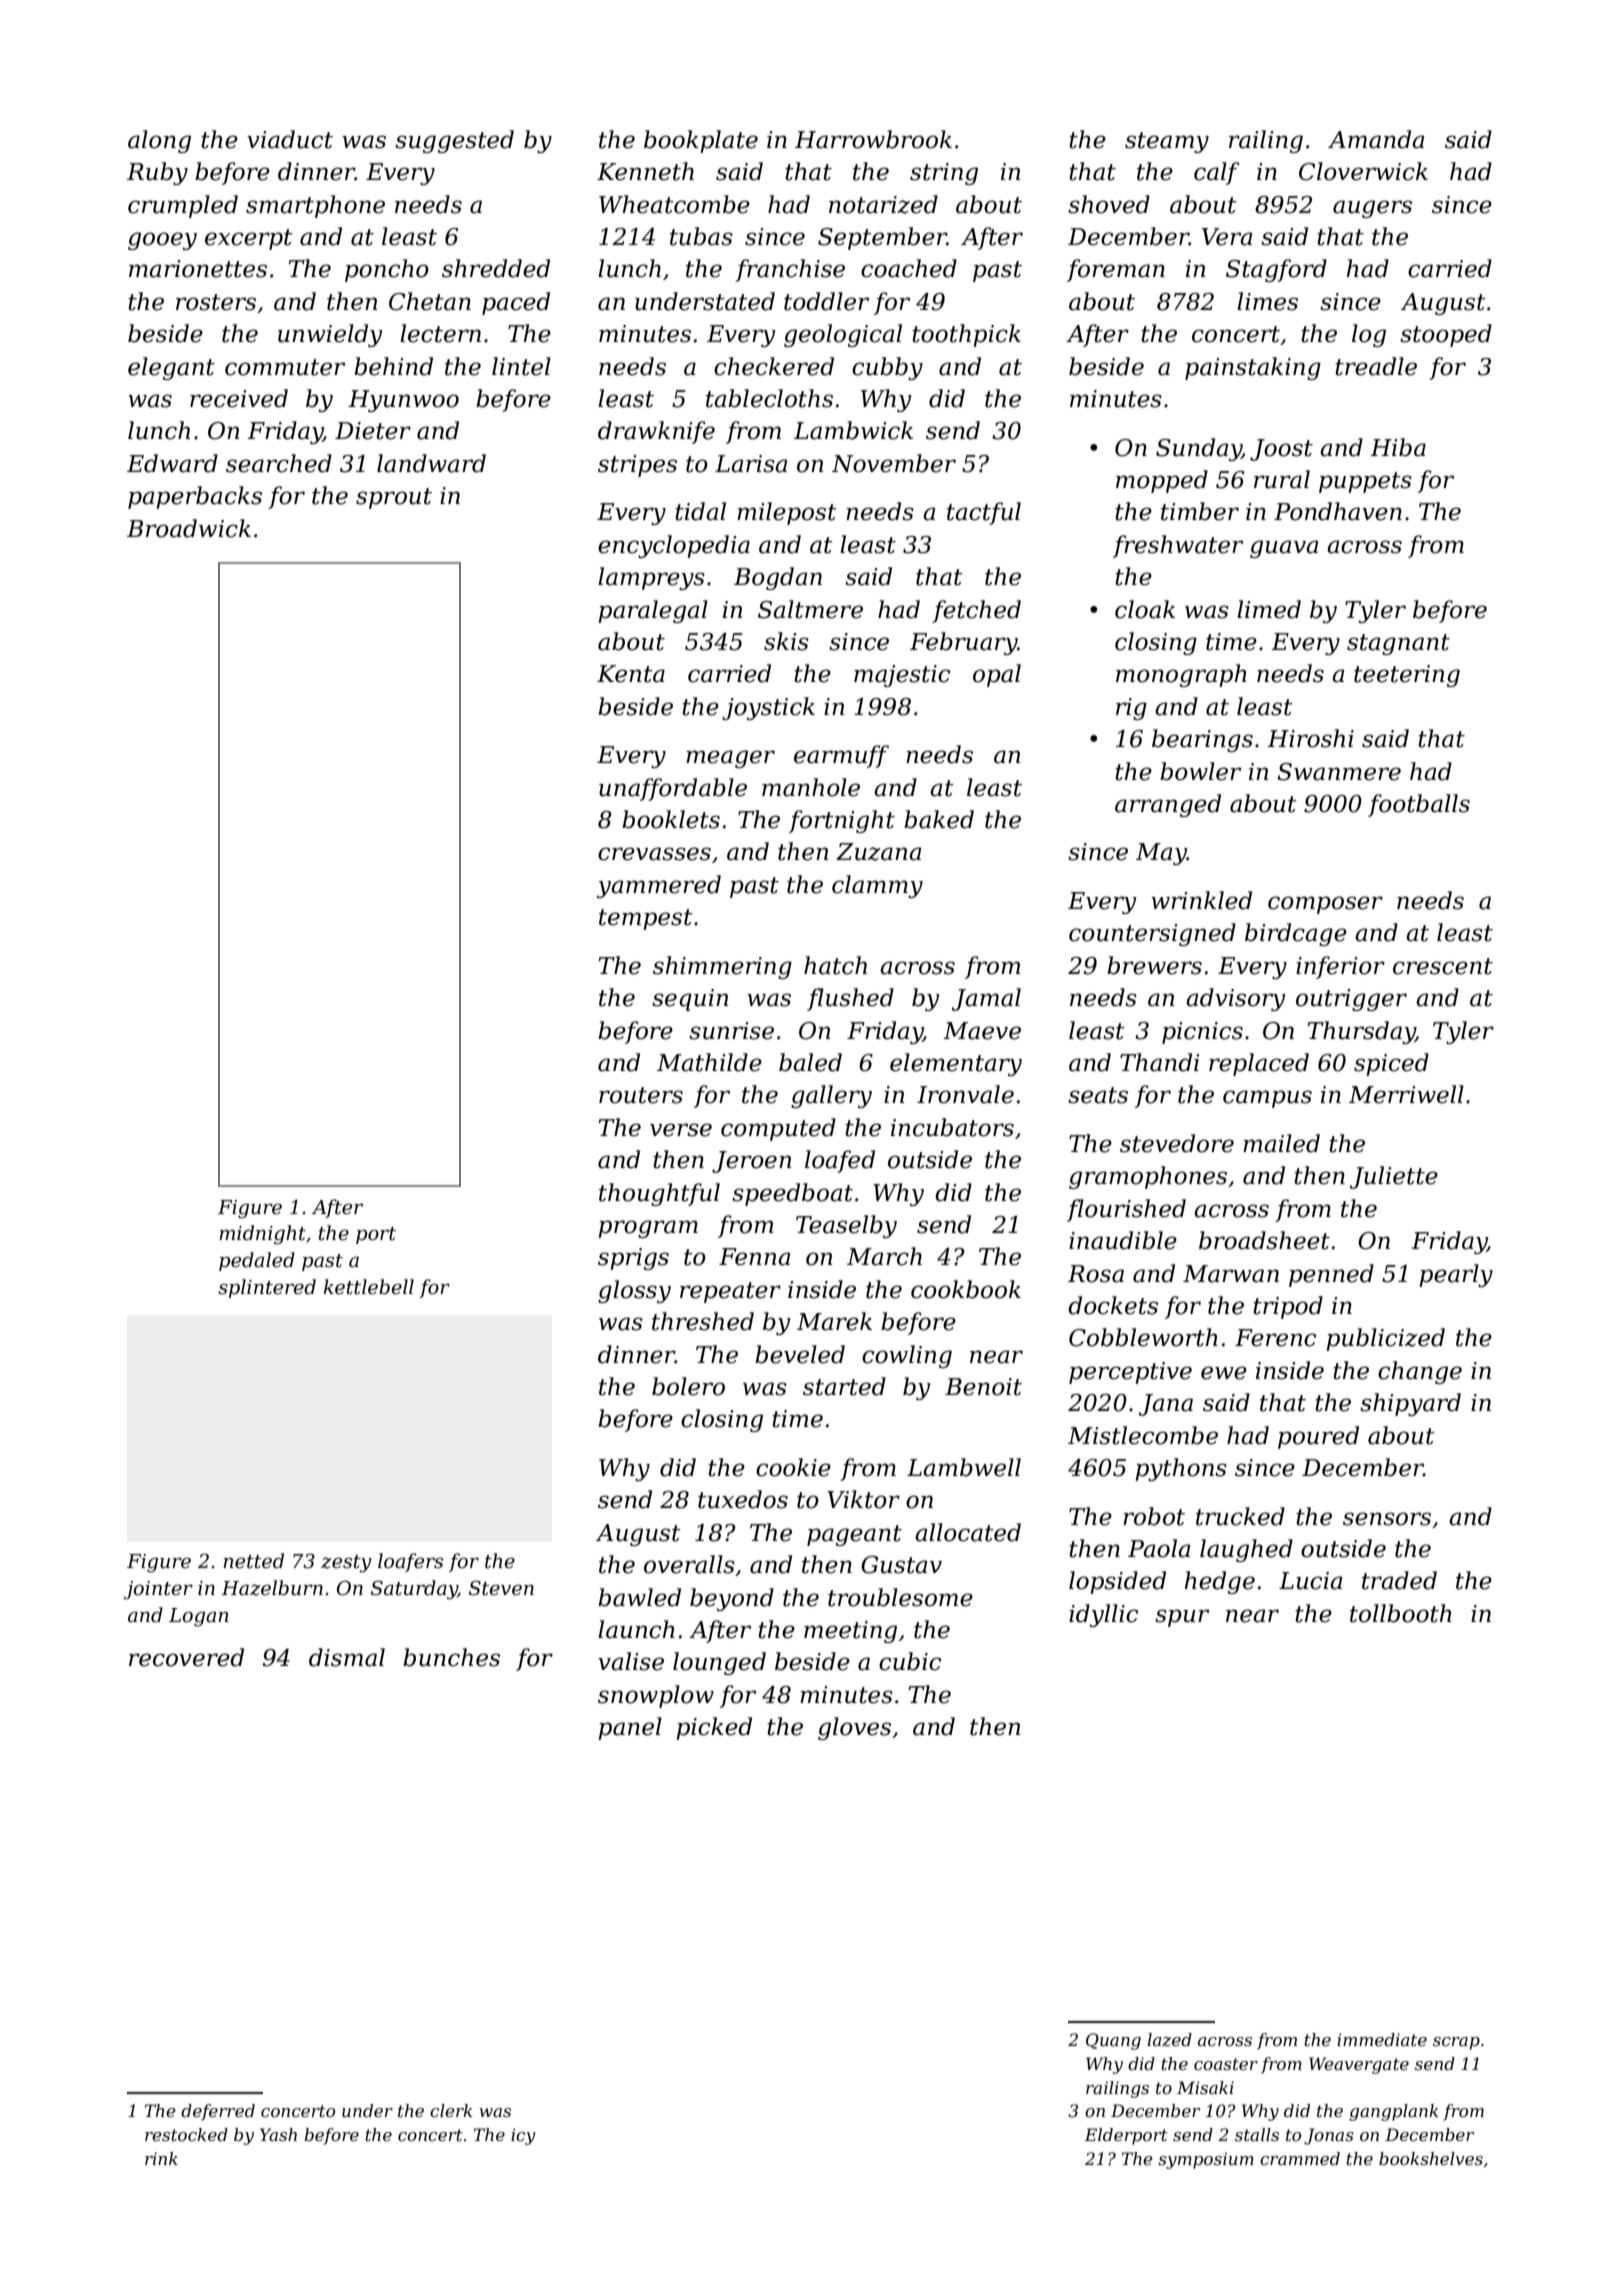  I want to click on Quang, so click(1113, 2041).
